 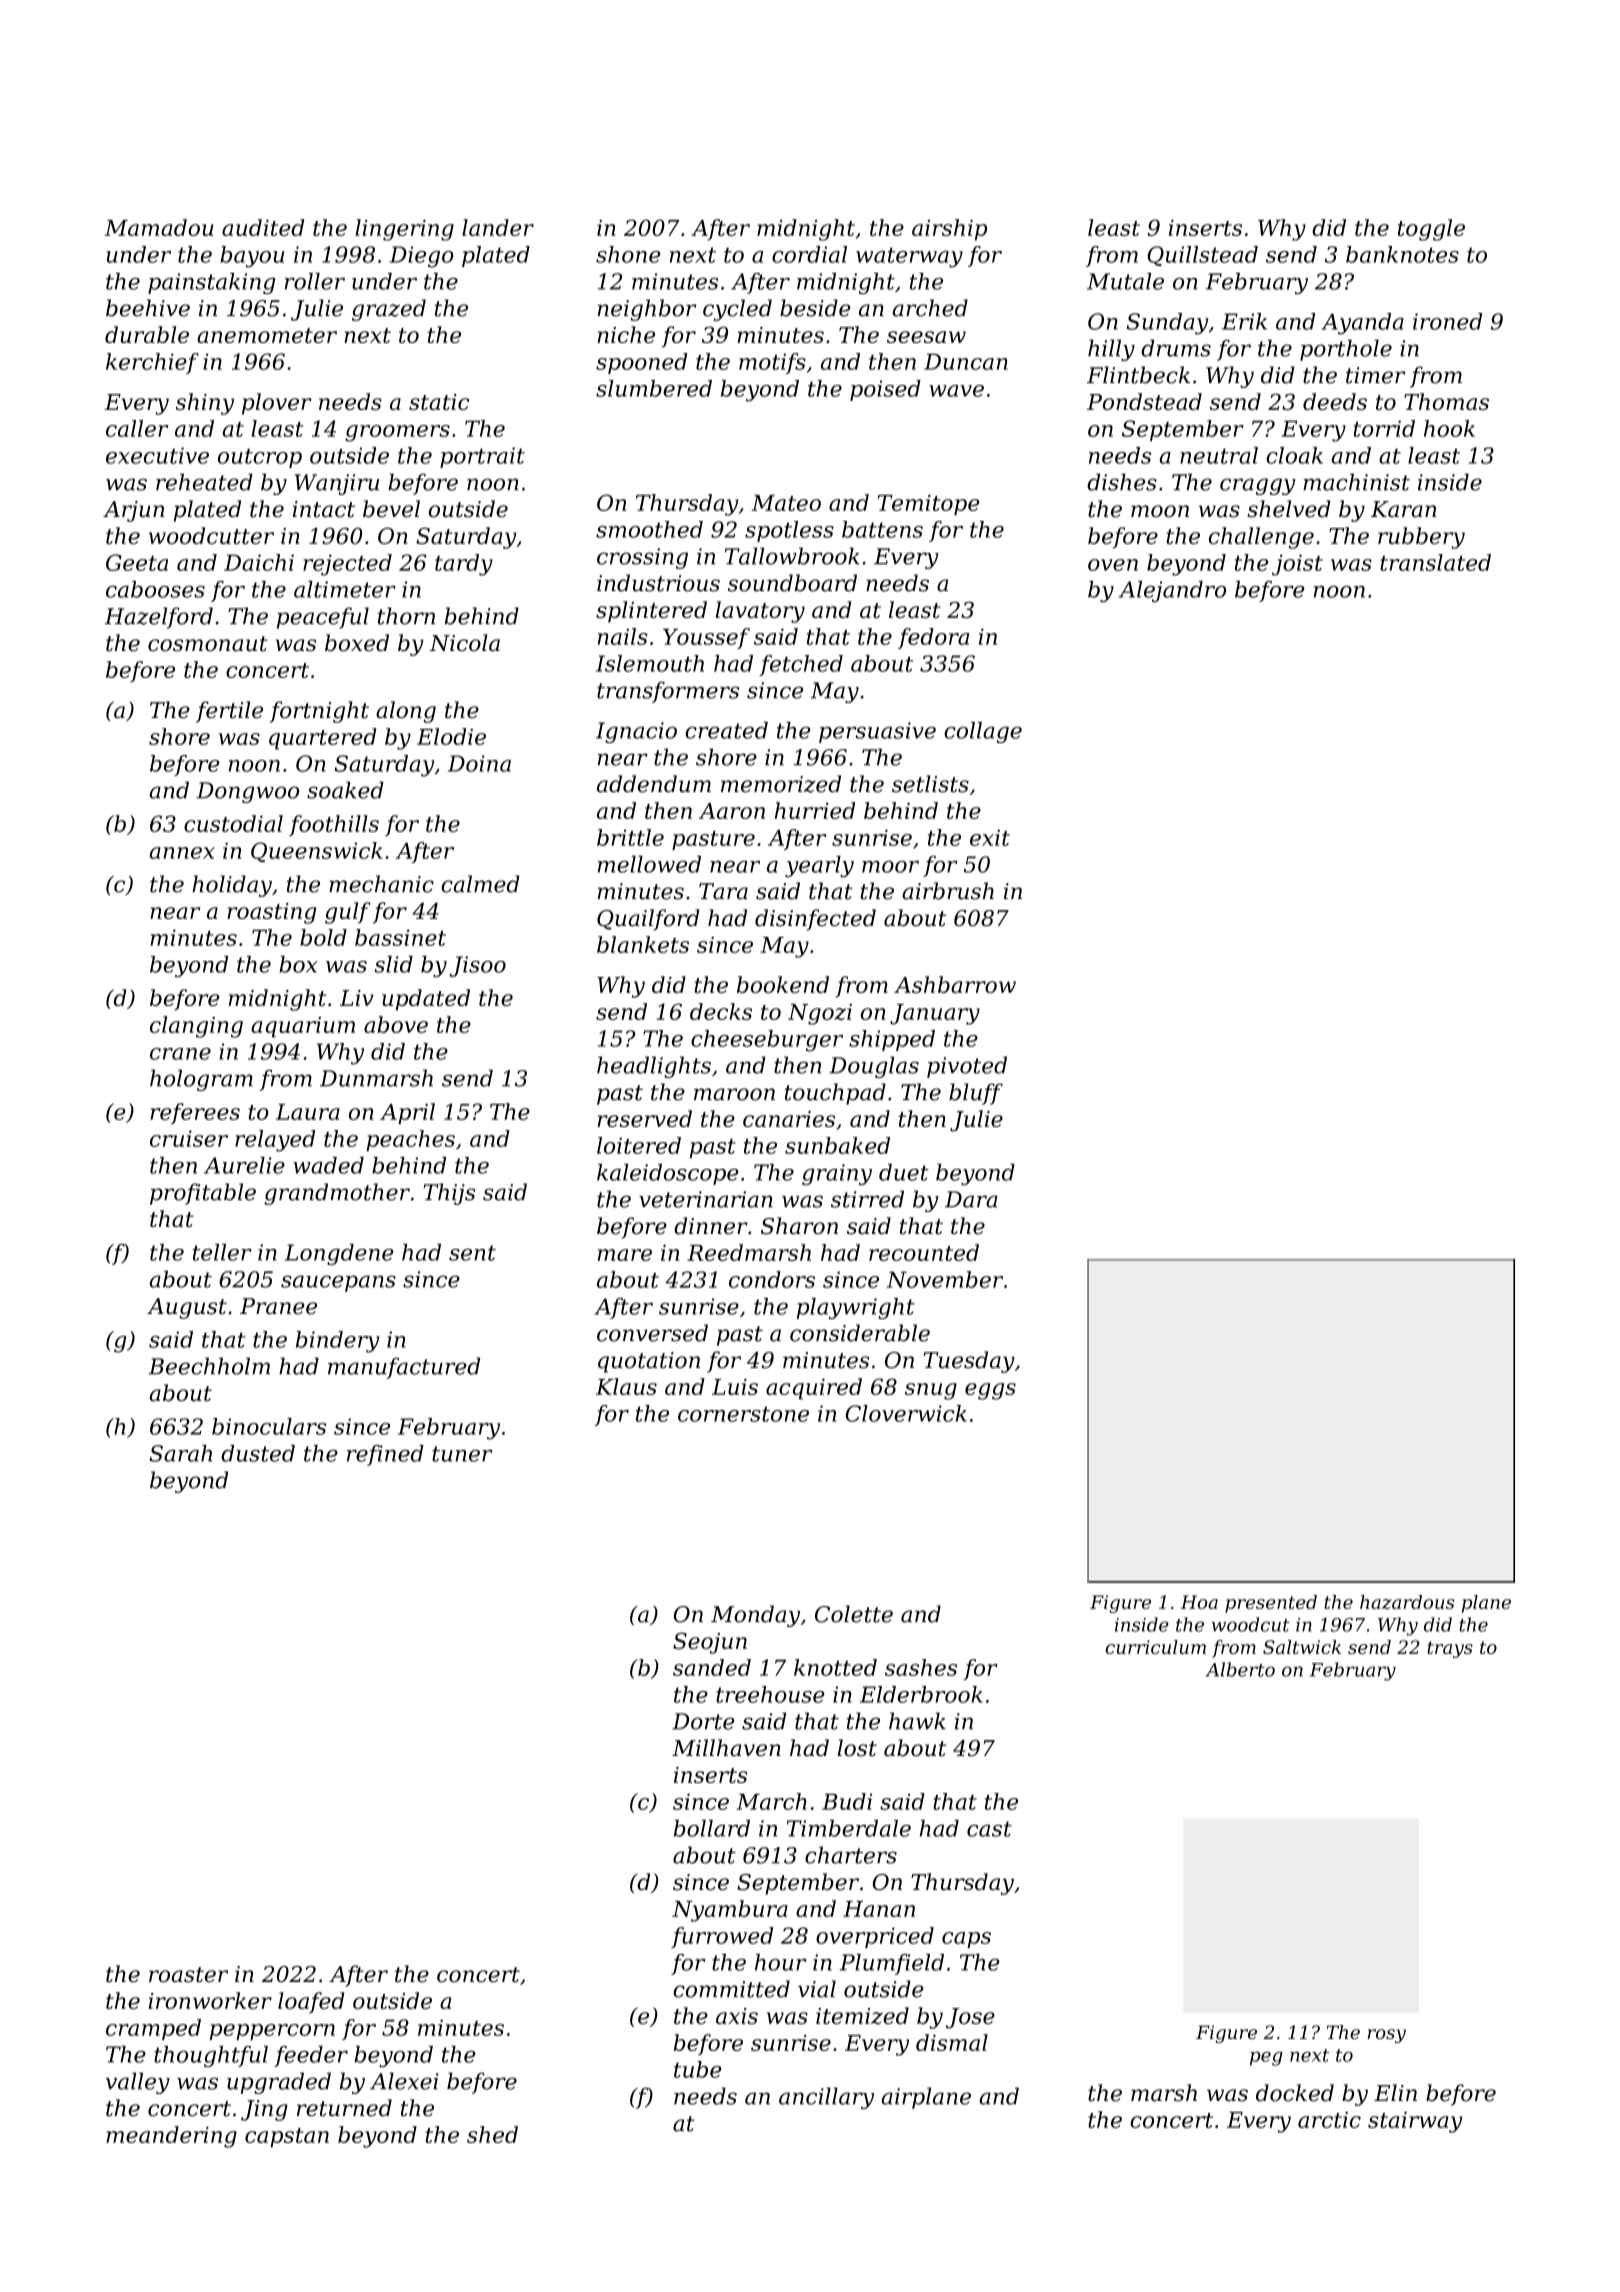 I want to click on Elderbrook, so click(x=921, y=1694).
